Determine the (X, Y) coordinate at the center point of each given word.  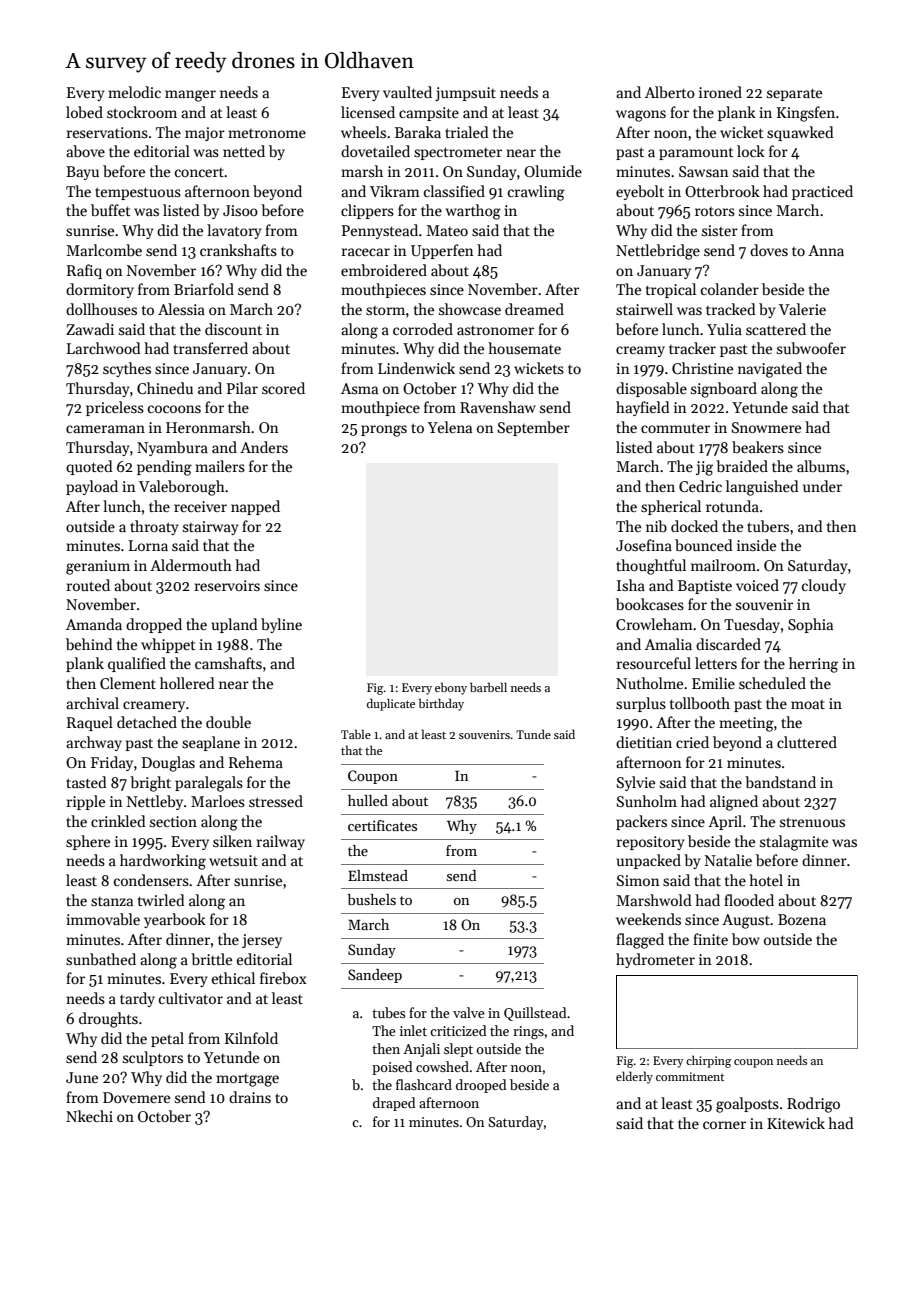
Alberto (670, 92)
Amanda (94, 624)
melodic (134, 92)
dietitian (644, 742)
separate (794, 94)
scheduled (772, 683)
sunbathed (101, 959)
